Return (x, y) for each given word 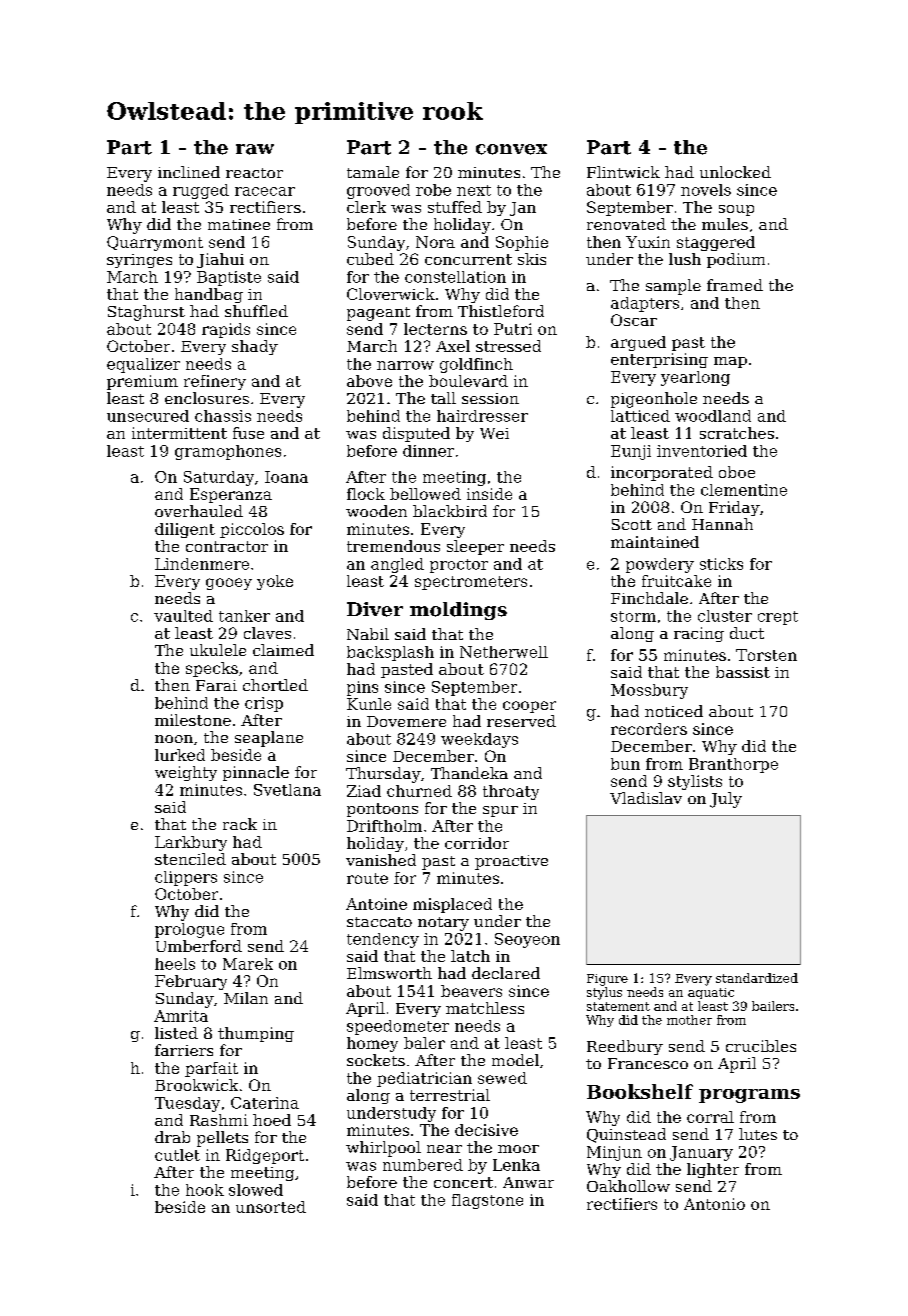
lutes (758, 1134)
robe (433, 190)
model (515, 1060)
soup (736, 210)
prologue (189, 930)
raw (255, 149)
